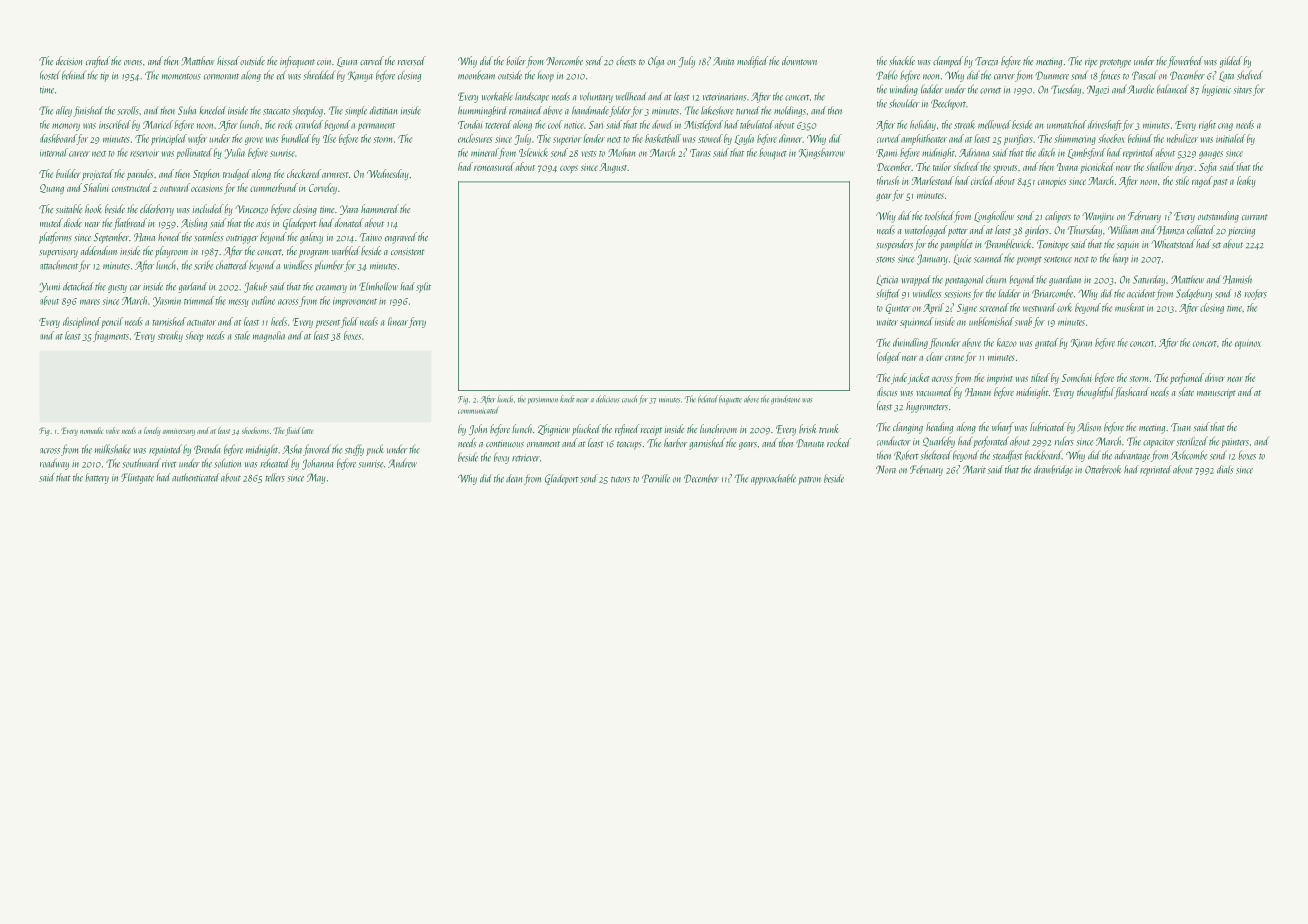  I want to click on ferry, so click(417, 322).
